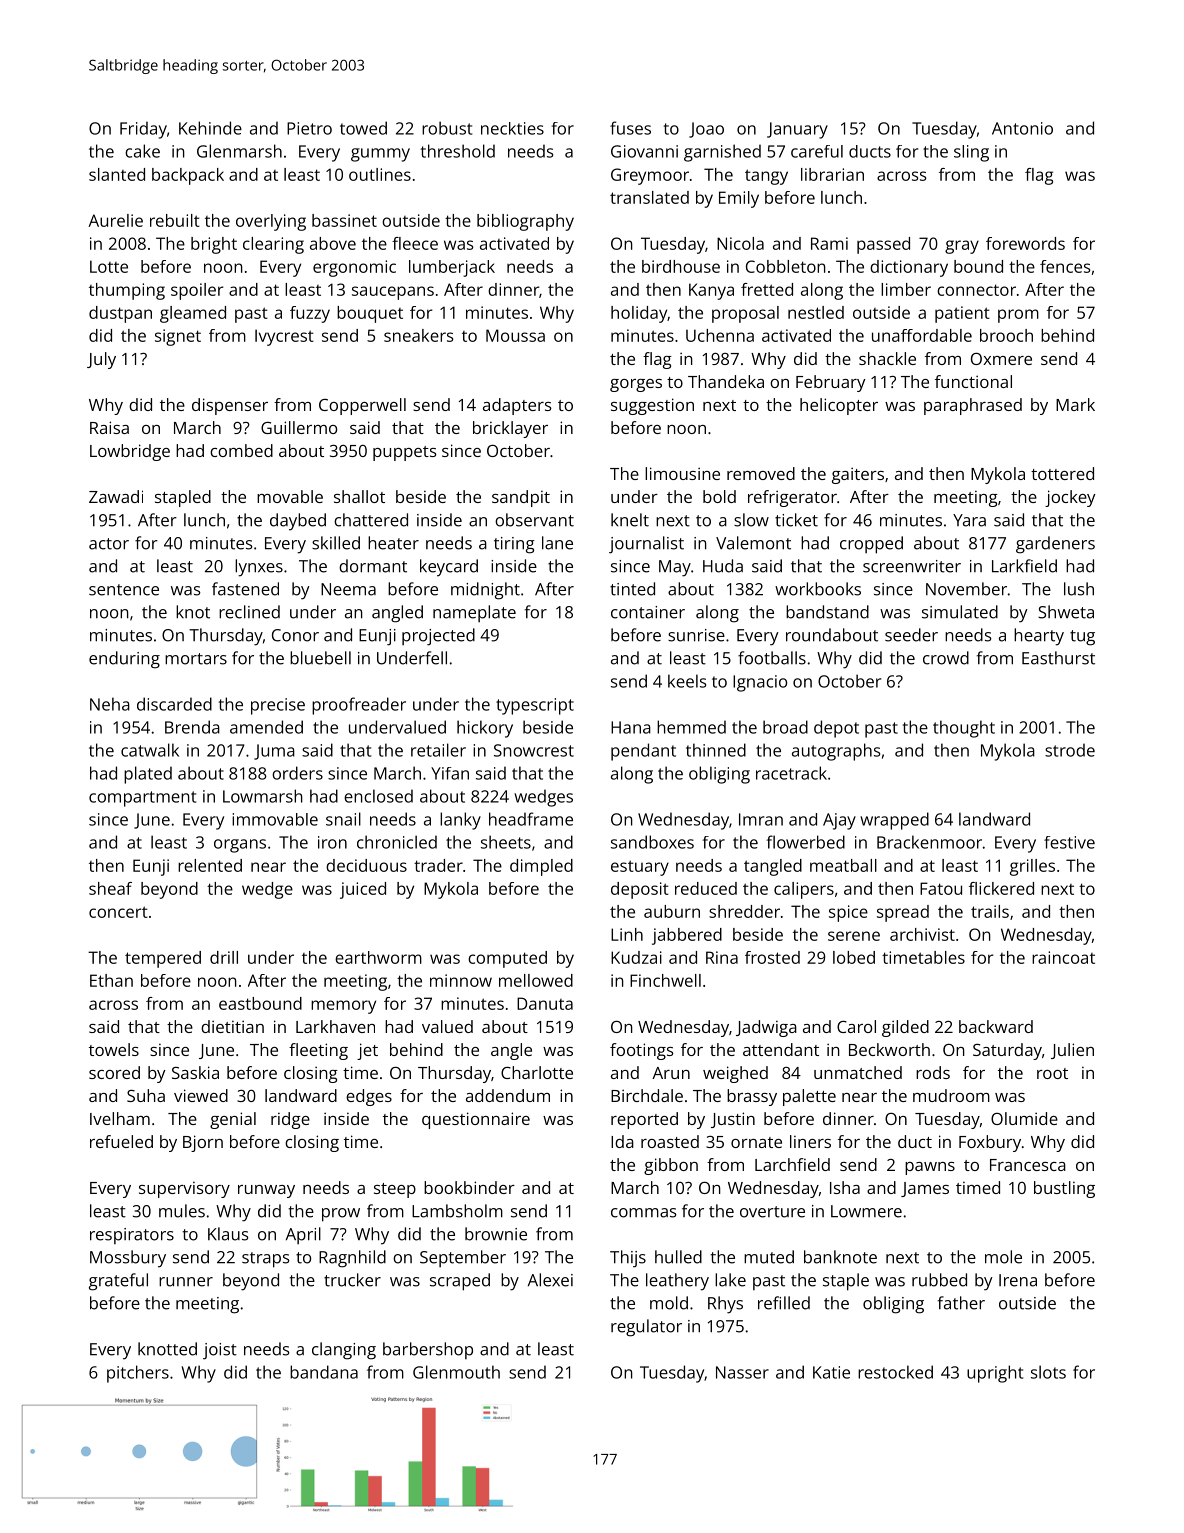 Image resolution: width=1184 pixels, height=1533 pixels. Describe the element at coordinates (460, 1282) in the screenshot. I see `scraped` at that location.
